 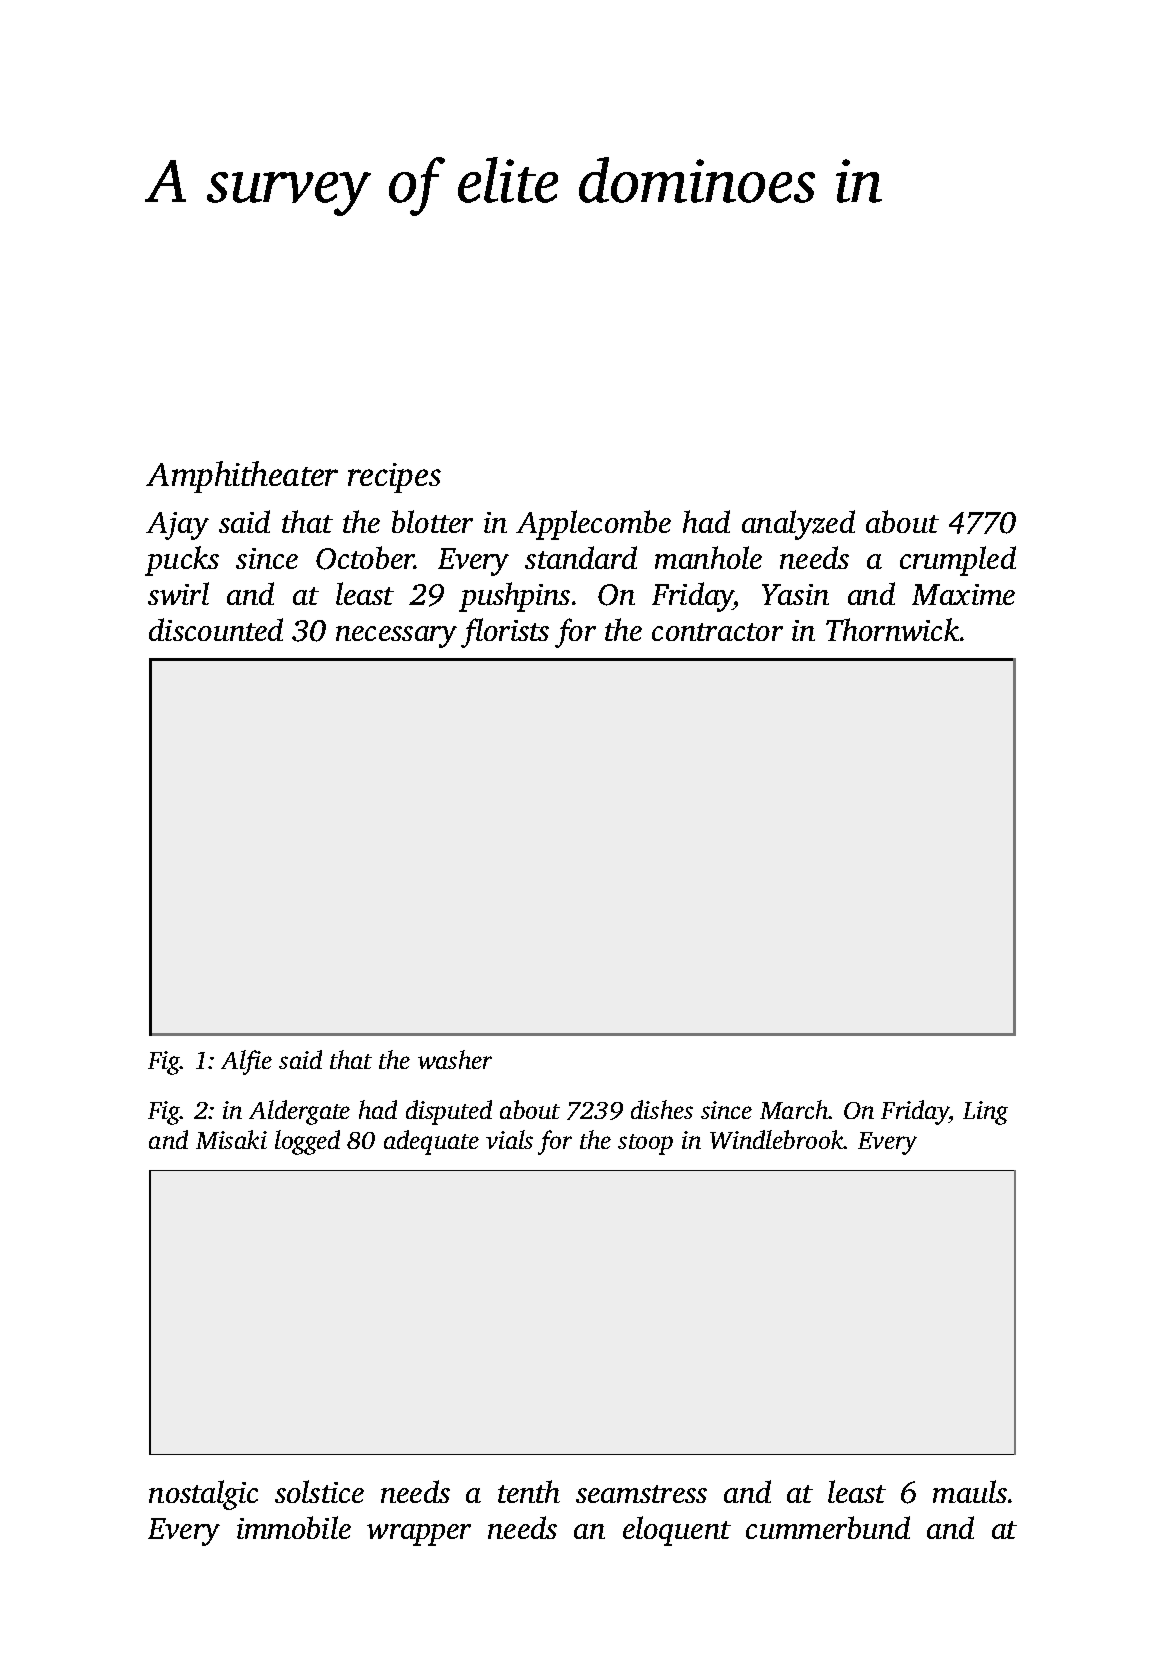 What do you see at coordinates (798, 525) in the page?
I see `analyzed` at bounding box center [798, 525].
